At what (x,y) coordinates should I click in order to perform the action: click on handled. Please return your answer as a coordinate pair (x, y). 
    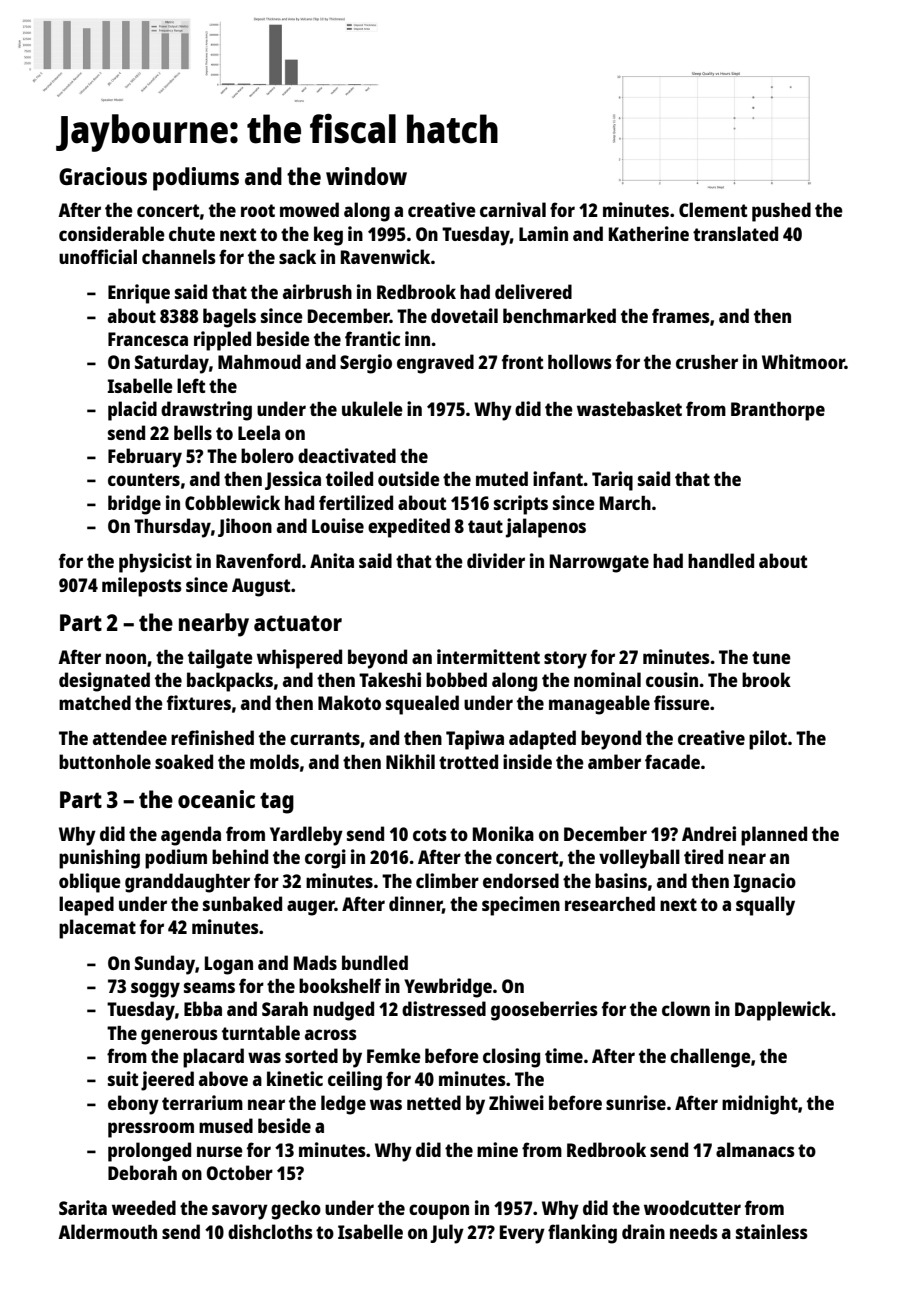
    Looking at the image, I should click on (721, 560).
